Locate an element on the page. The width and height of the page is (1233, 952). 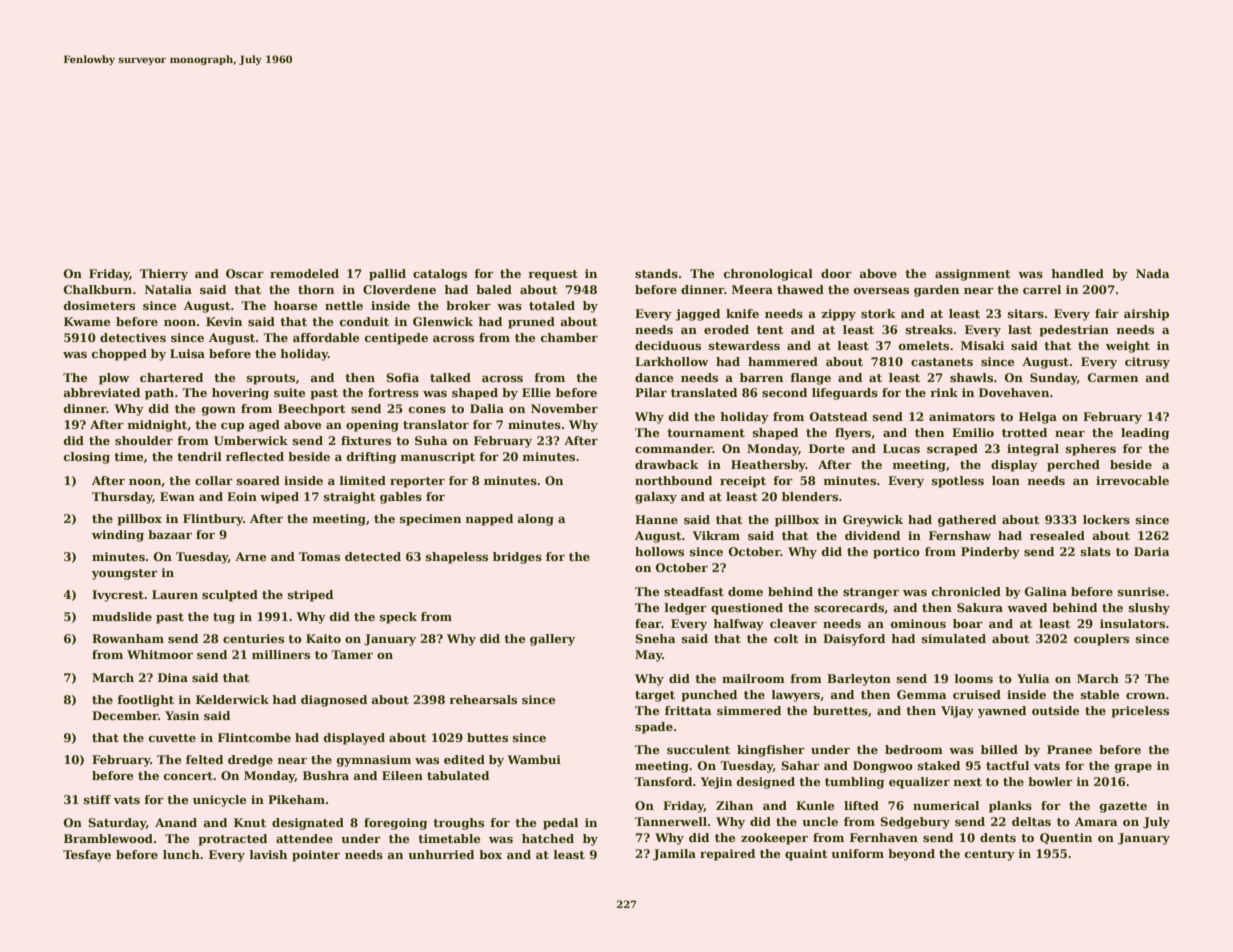
century is located at coordinates (990, 855).
